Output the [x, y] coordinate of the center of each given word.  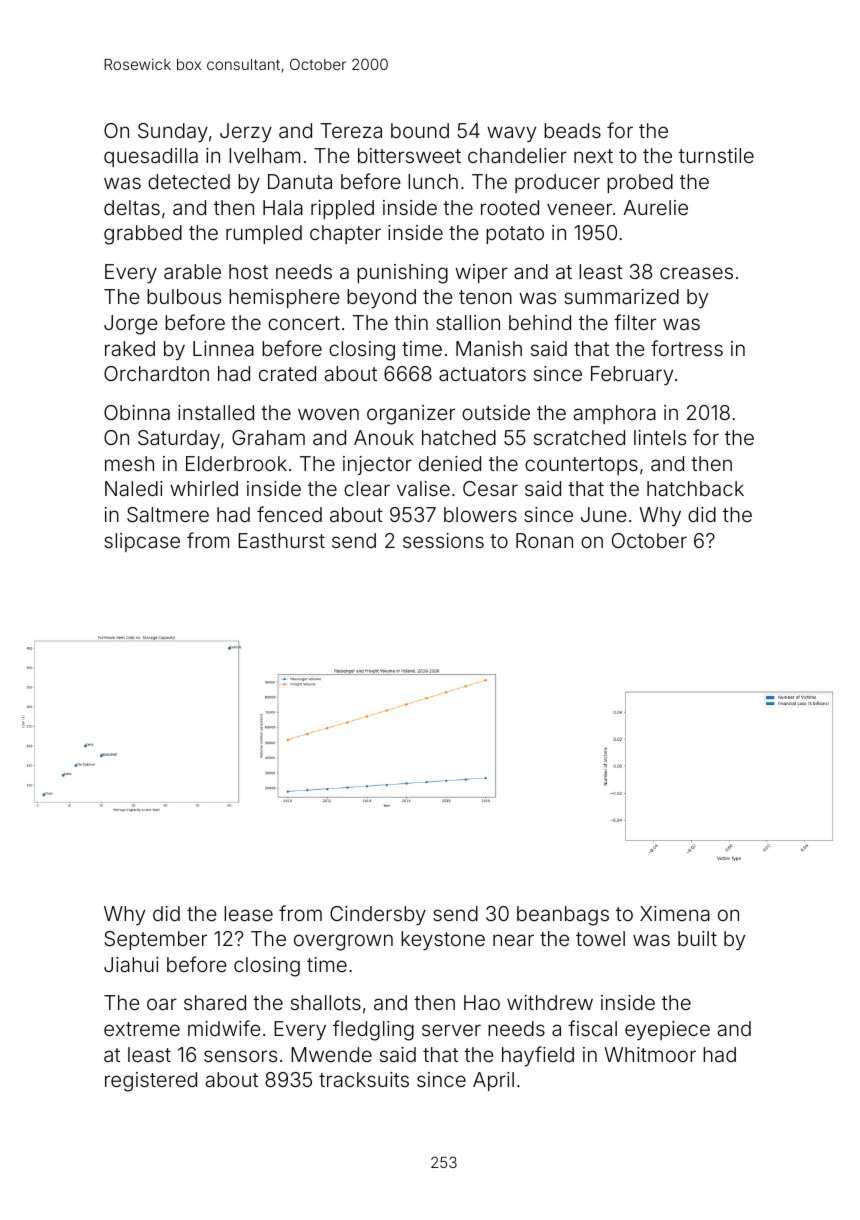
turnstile [716, 155]
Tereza [351, 130]
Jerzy [246, 132]
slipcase [142, 542]
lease [248, 913]
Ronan [544, 540]
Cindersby [378, 915]
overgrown [343, 942]
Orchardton [156, 373]
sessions [443, 540]
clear [367, 488]
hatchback [695, 488]
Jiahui [131, 964]
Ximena [675, 913]
